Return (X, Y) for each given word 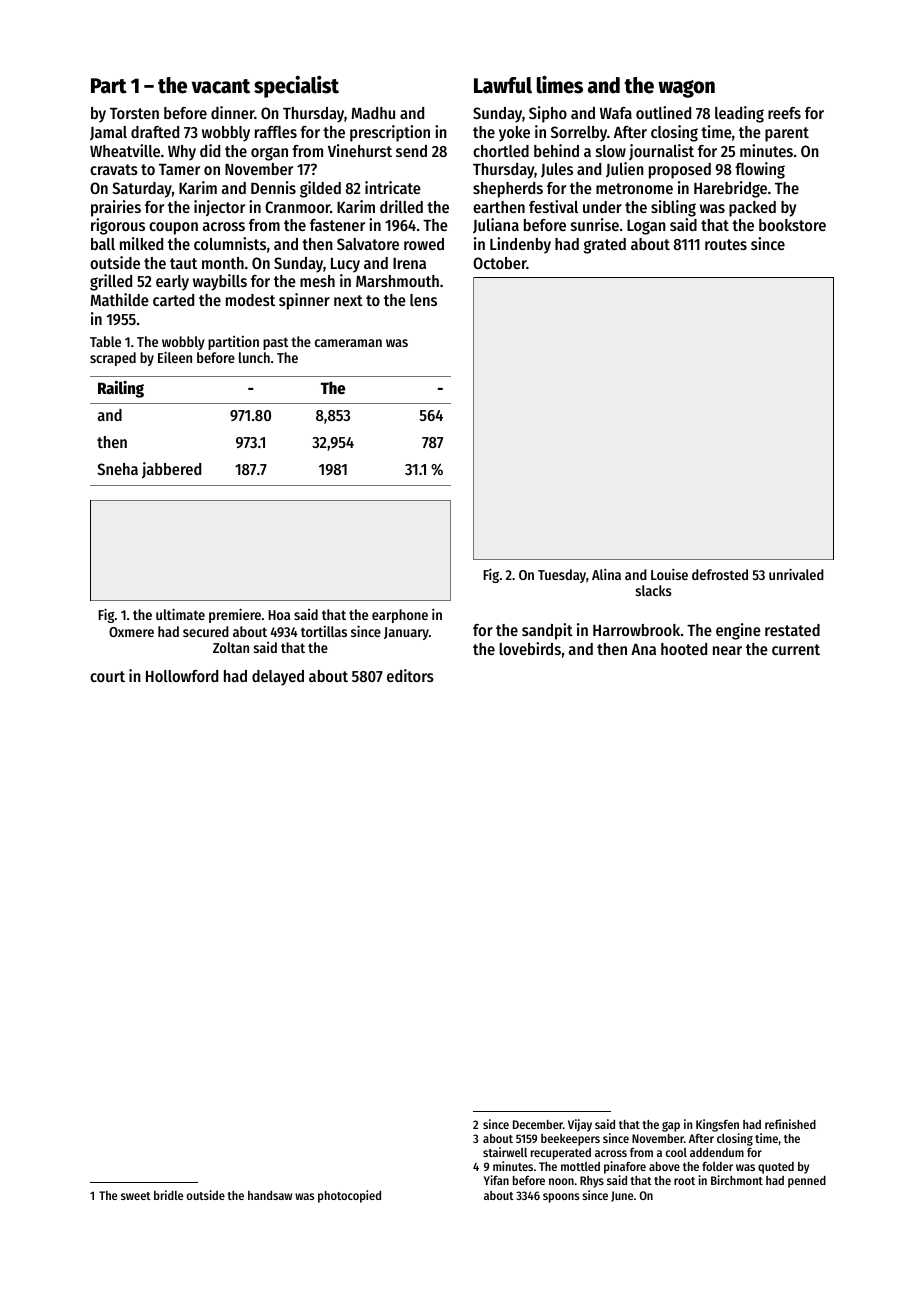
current (796, 649)
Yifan (496, 1180)
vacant (220, 86)
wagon (686, 89)
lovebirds (530, 648)
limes (560, 85)
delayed (278, 678)
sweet (136, 1196)
